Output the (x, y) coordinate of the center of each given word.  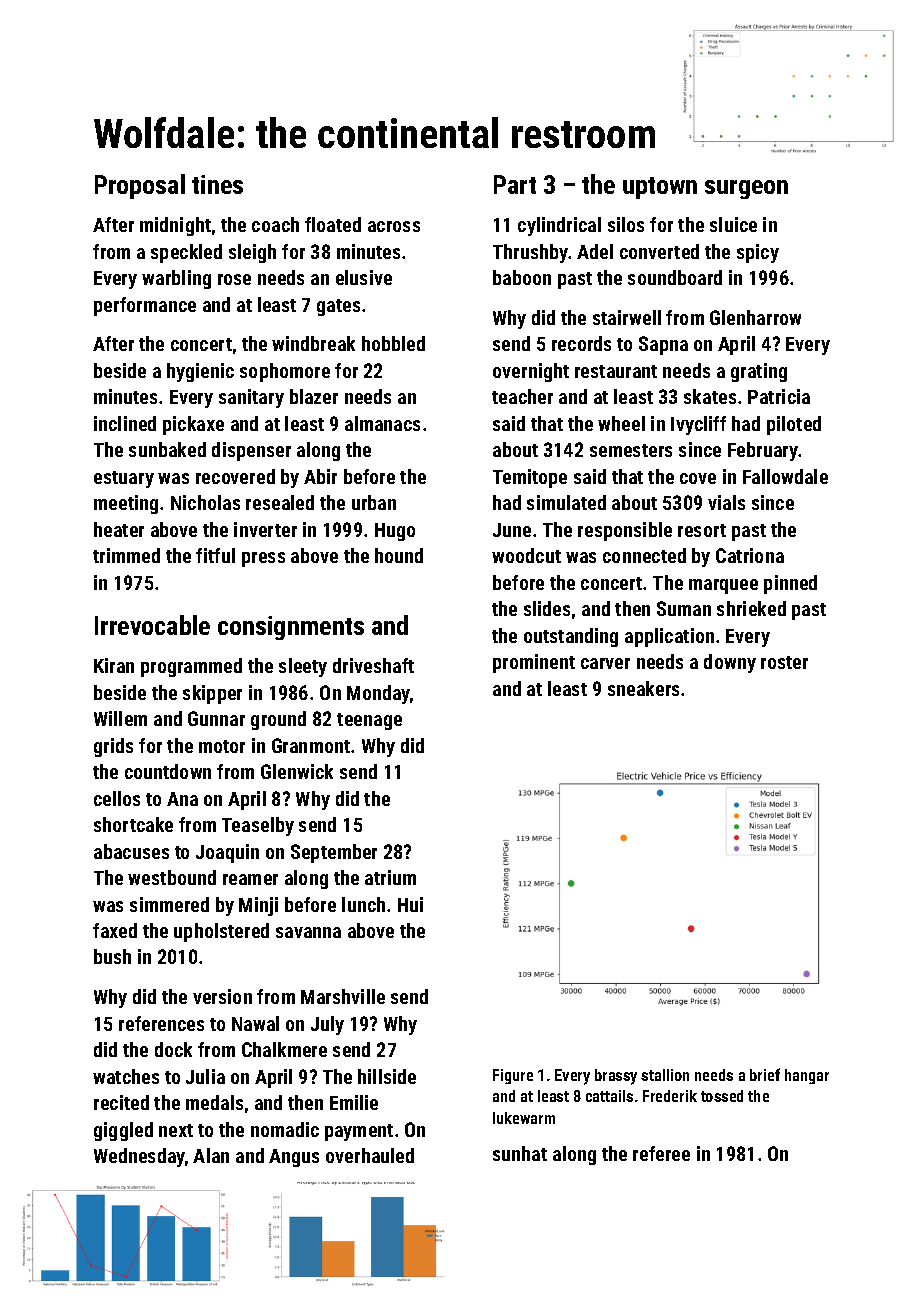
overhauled (370, 1155)
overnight (531, 372)
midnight (175, 226)
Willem (120, 718)
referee (661, 1153)
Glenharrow (755, 317)
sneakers (643, 688)
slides (547, 608)
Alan (211, 1155)
